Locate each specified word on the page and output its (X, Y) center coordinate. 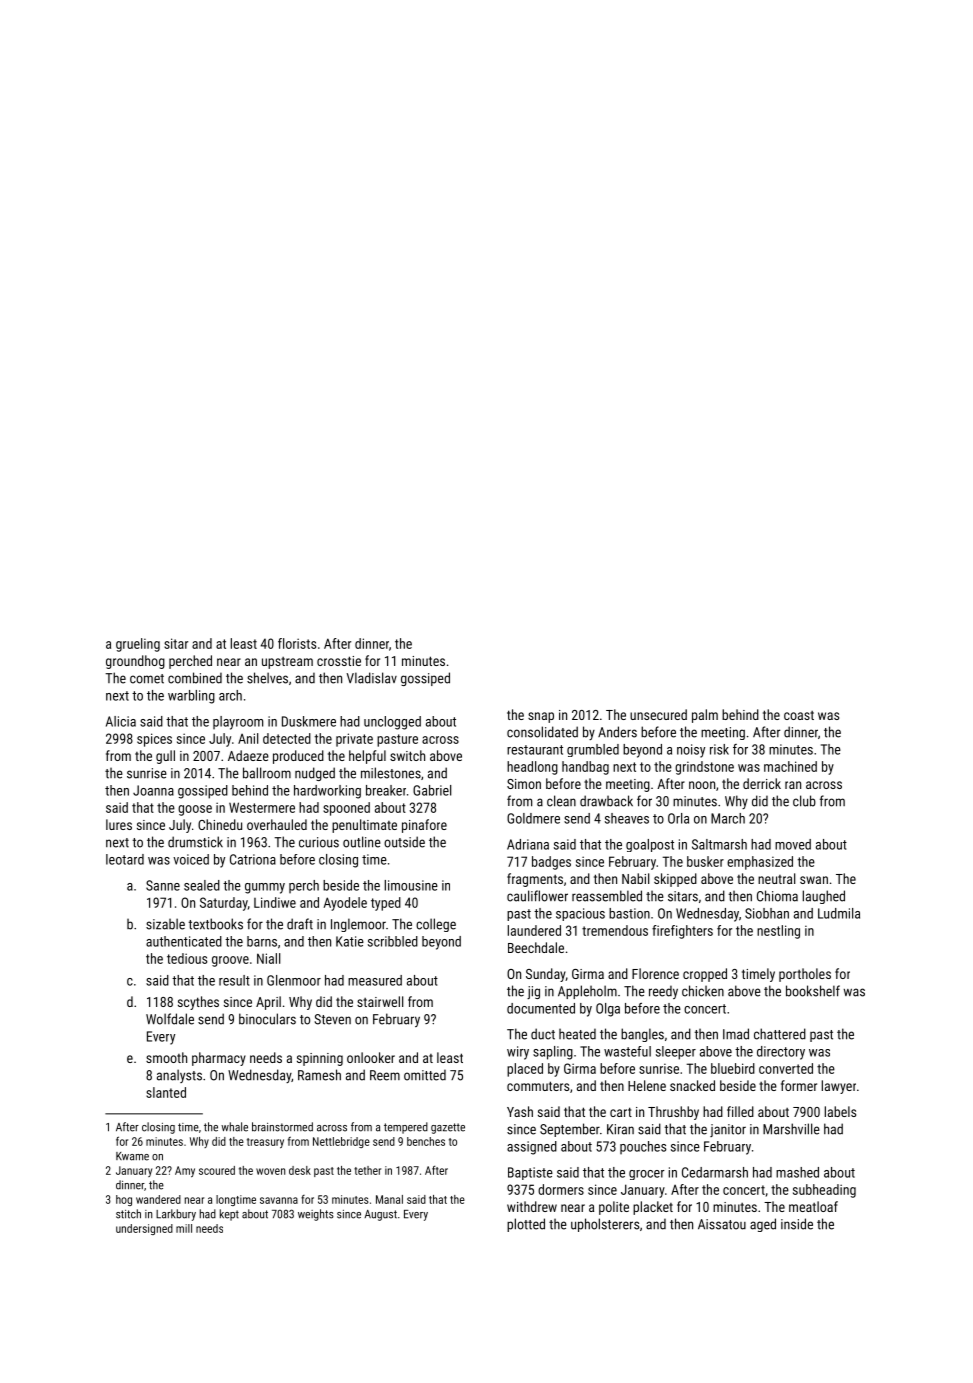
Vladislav (371, 678)
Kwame (132, 1156)
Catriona (253, 859)
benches (426, 1141)
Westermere (262, 807)
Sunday (546, 975)
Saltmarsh (719, 844)
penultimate (364, 826)
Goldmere (533, 818)
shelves (267, 678)
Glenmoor (294, 980)
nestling (778, 932)
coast (799, 715)
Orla (678, 818)
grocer (647, 1175)
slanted (166, 1092)
